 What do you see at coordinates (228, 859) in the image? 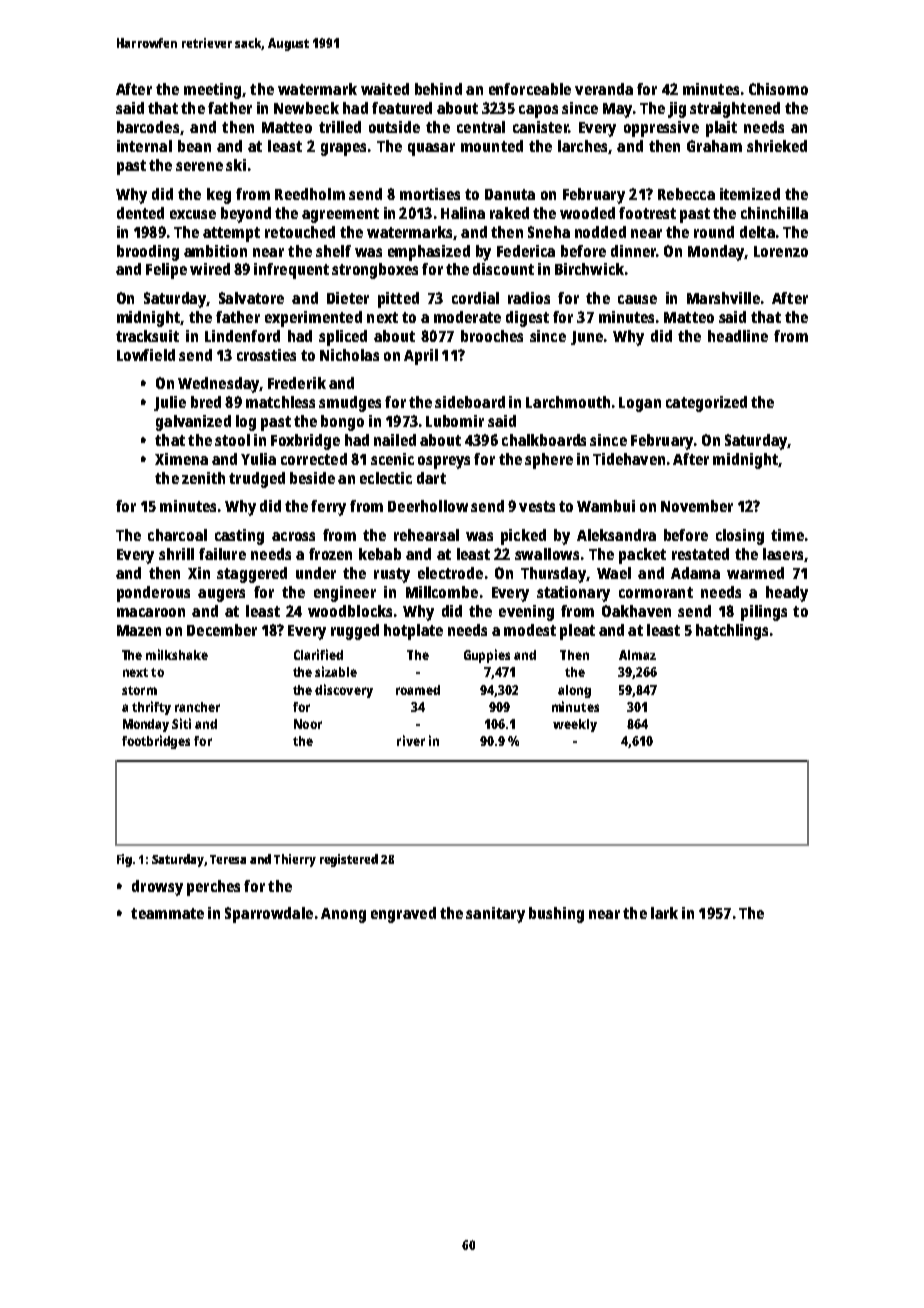
I see `Teresa` at bounding box center [228, 859].
